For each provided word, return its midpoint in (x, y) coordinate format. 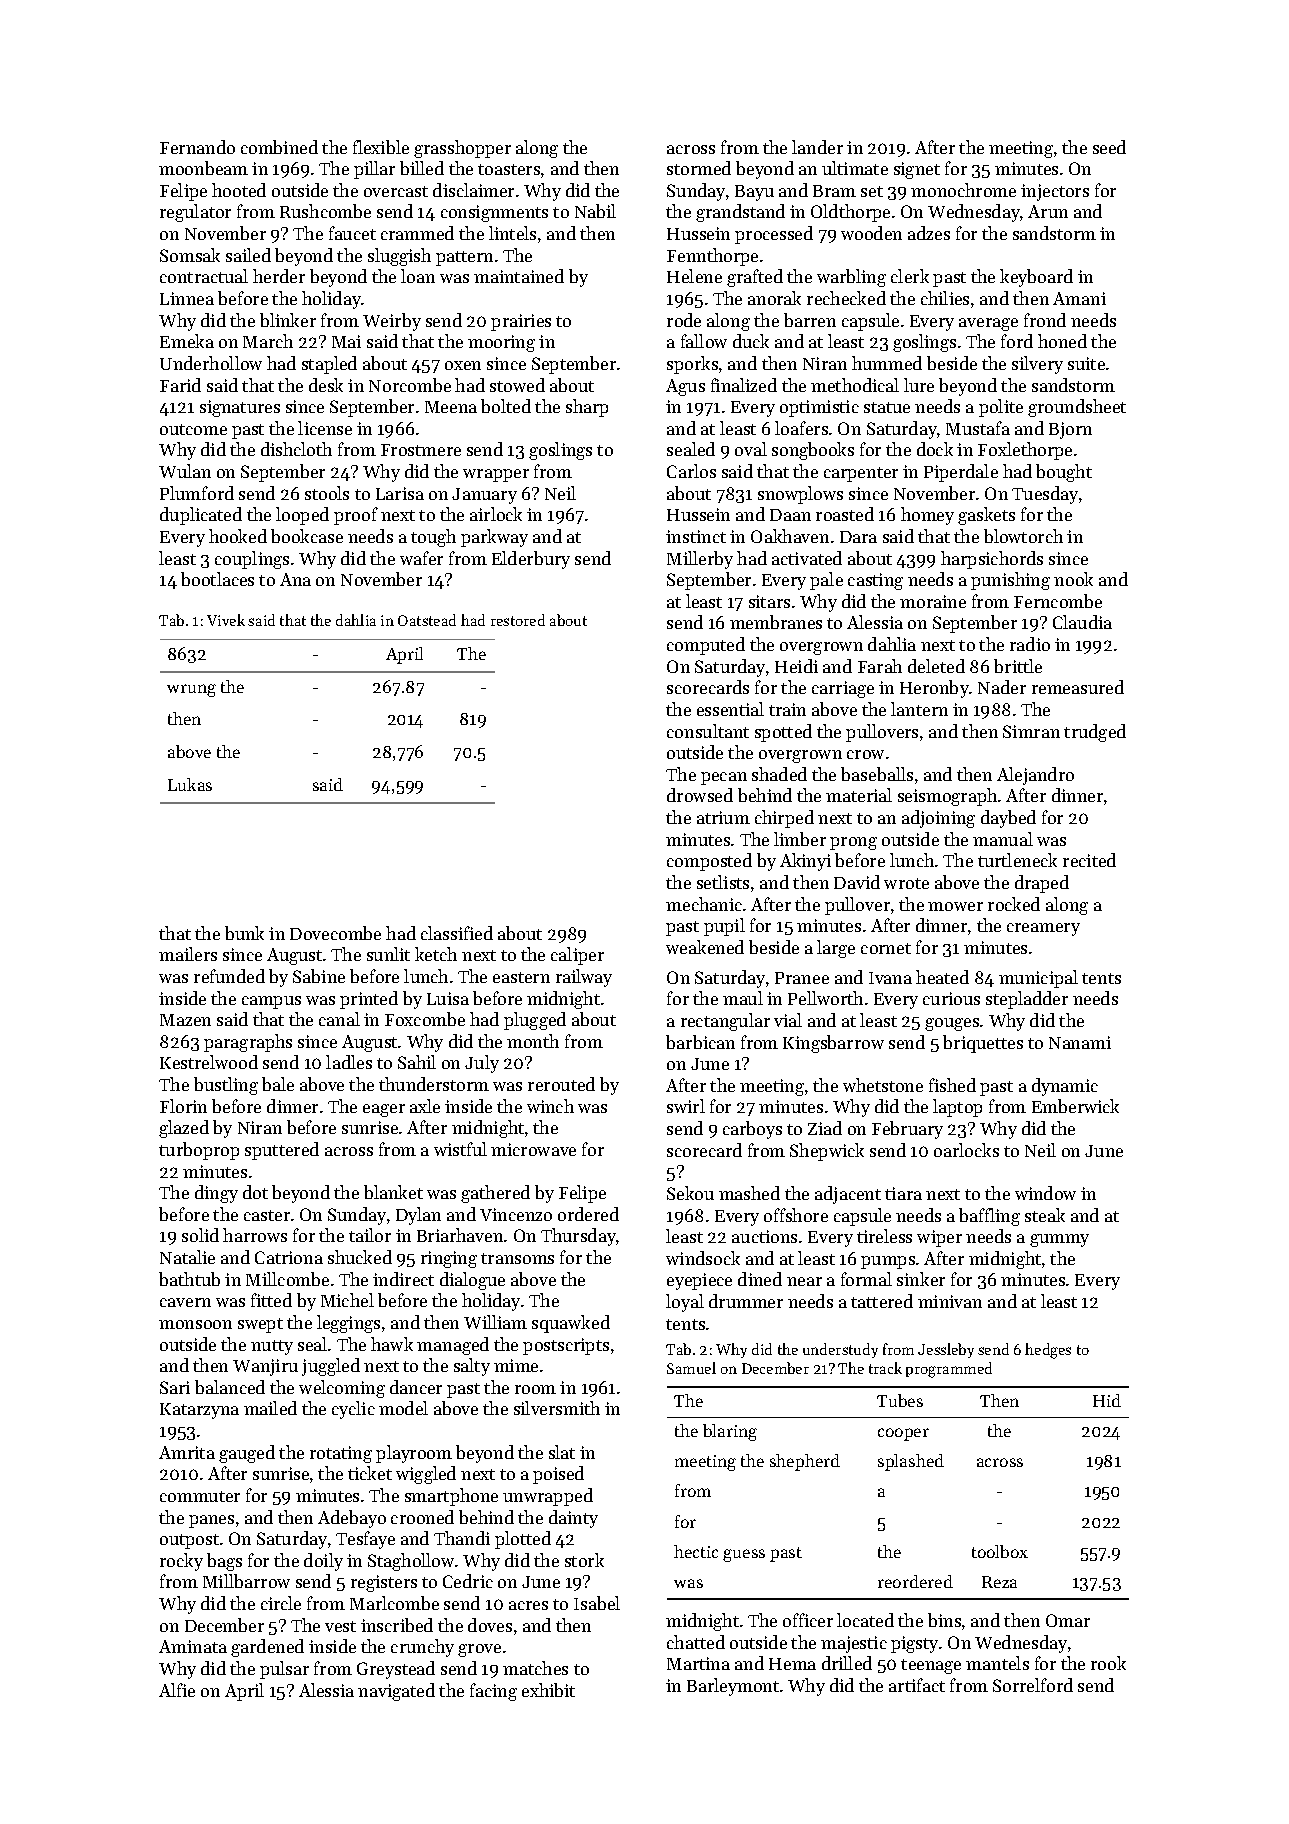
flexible (381, 147)
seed (1109, 147)
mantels (997, 1663)
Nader (1002, 687)
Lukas (190, 784)
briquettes (983, 1044)
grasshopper (462, 149)
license (325, 428)
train (787, 709)
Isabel (597, 1603)
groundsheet (1077, 408)
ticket (370, 1473)
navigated (396, 1692)
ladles (349, 1062)
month (533, 1041)
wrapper (496, 475)
